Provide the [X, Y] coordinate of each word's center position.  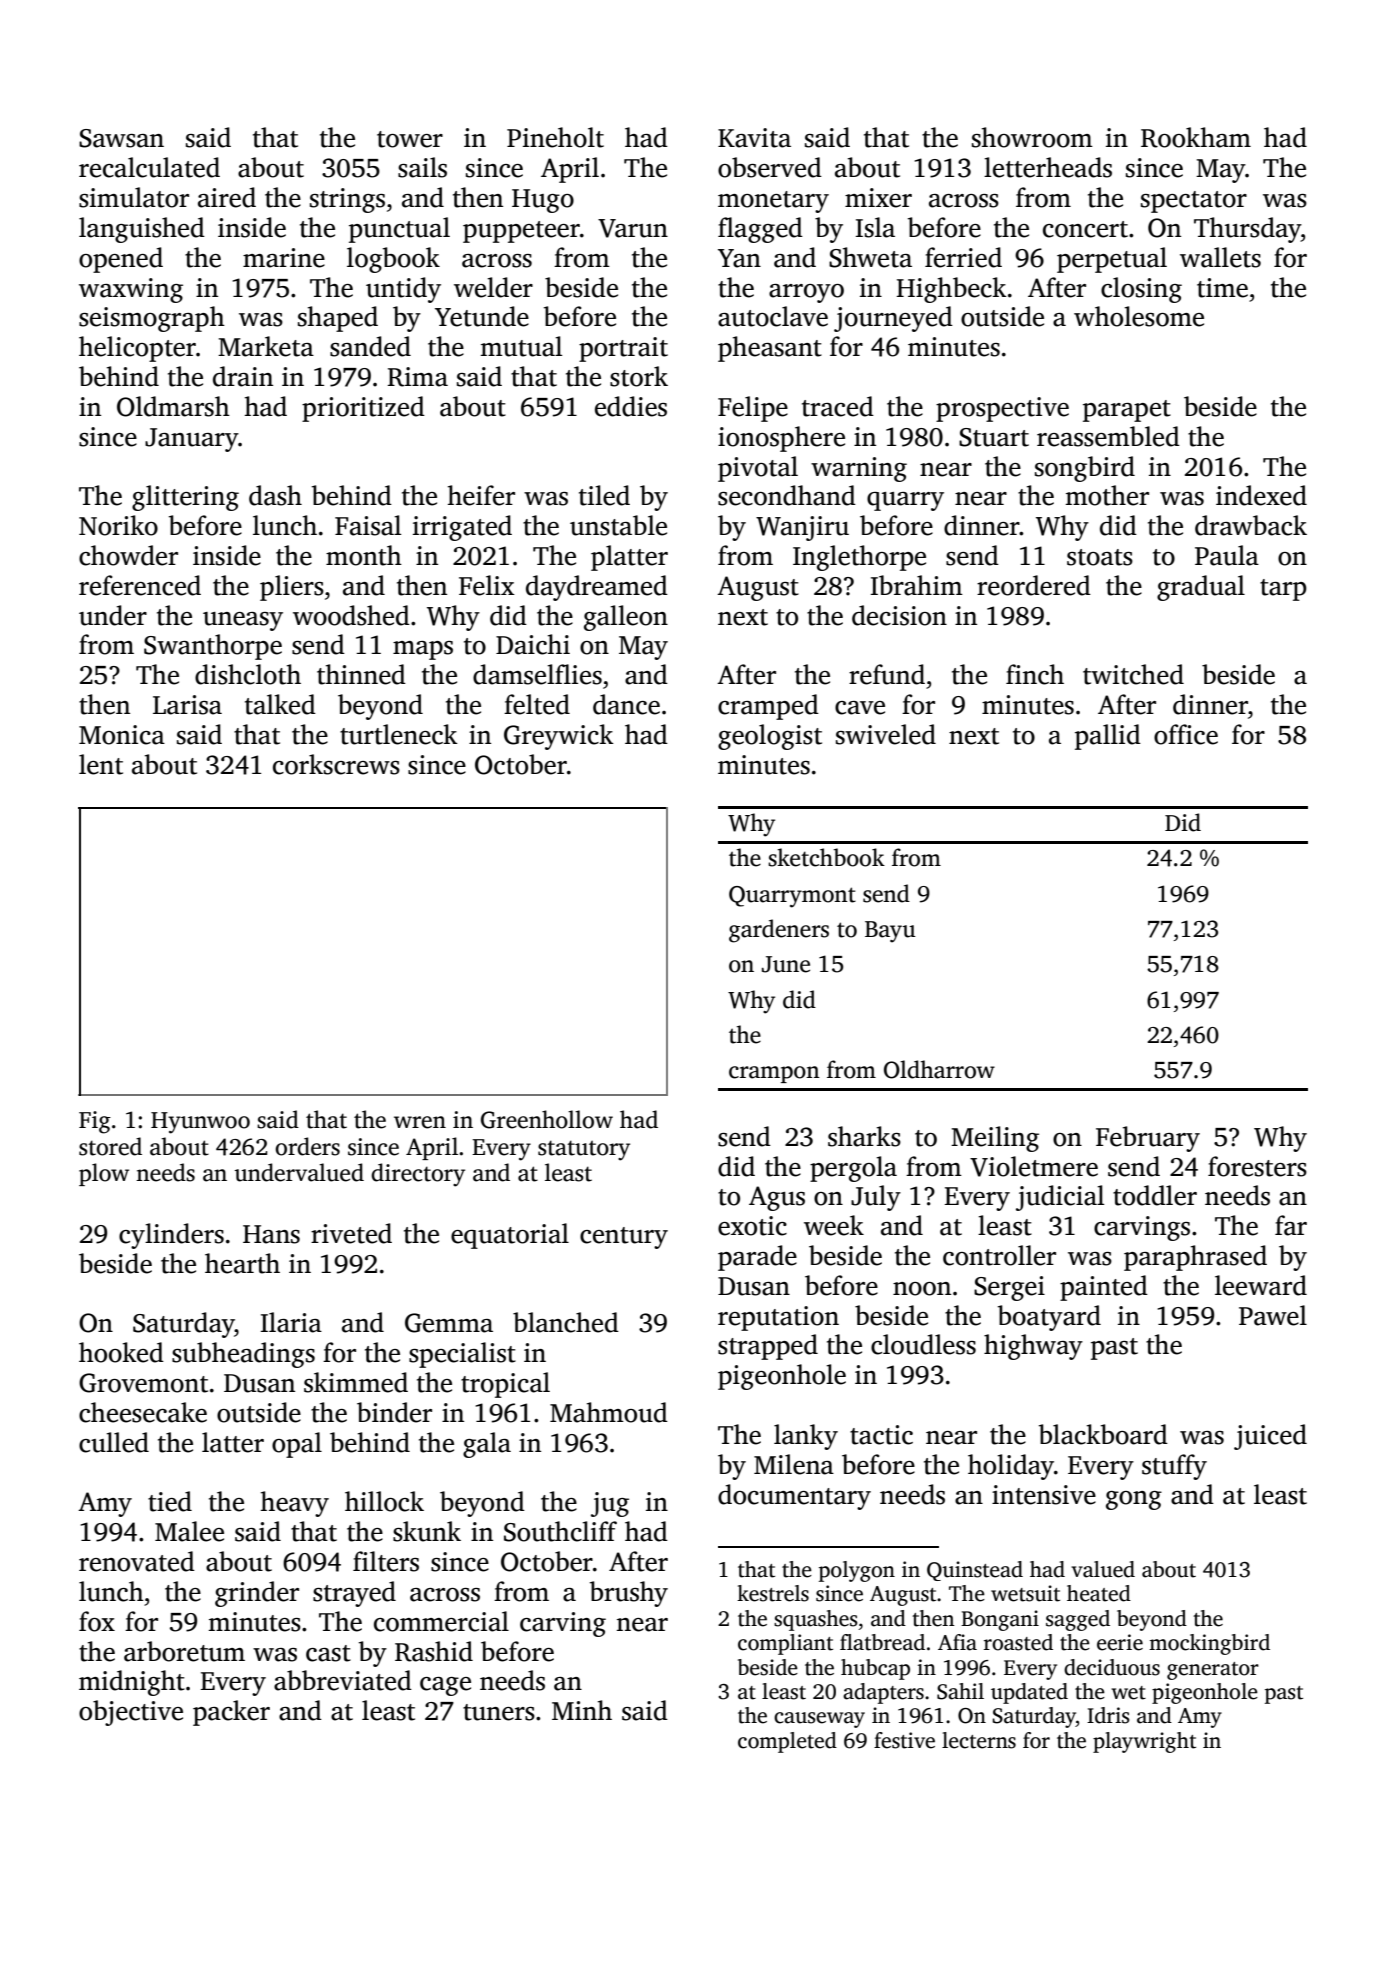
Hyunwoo [200, 1123]
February [1148, 1139]
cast [328, 1653]
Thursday [1247, 230]
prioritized [363, 409]
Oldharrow [939, 1069]
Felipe [753, 409]
